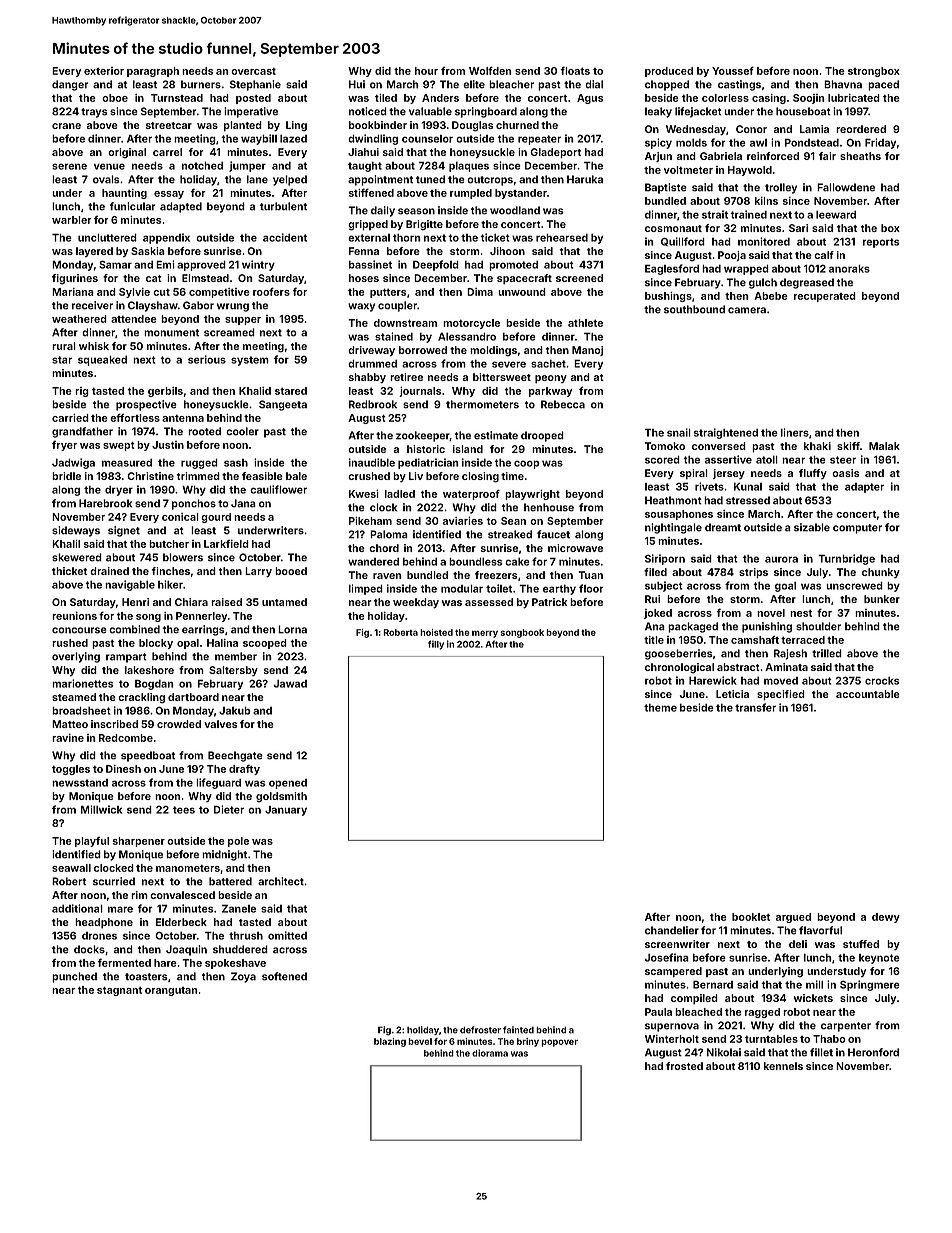 The height and width of the screenshot is (1233, 952). What do you see at coordinates (485, 634) in the screenshot?
I see `merry` at bounding box center [485, 634].
